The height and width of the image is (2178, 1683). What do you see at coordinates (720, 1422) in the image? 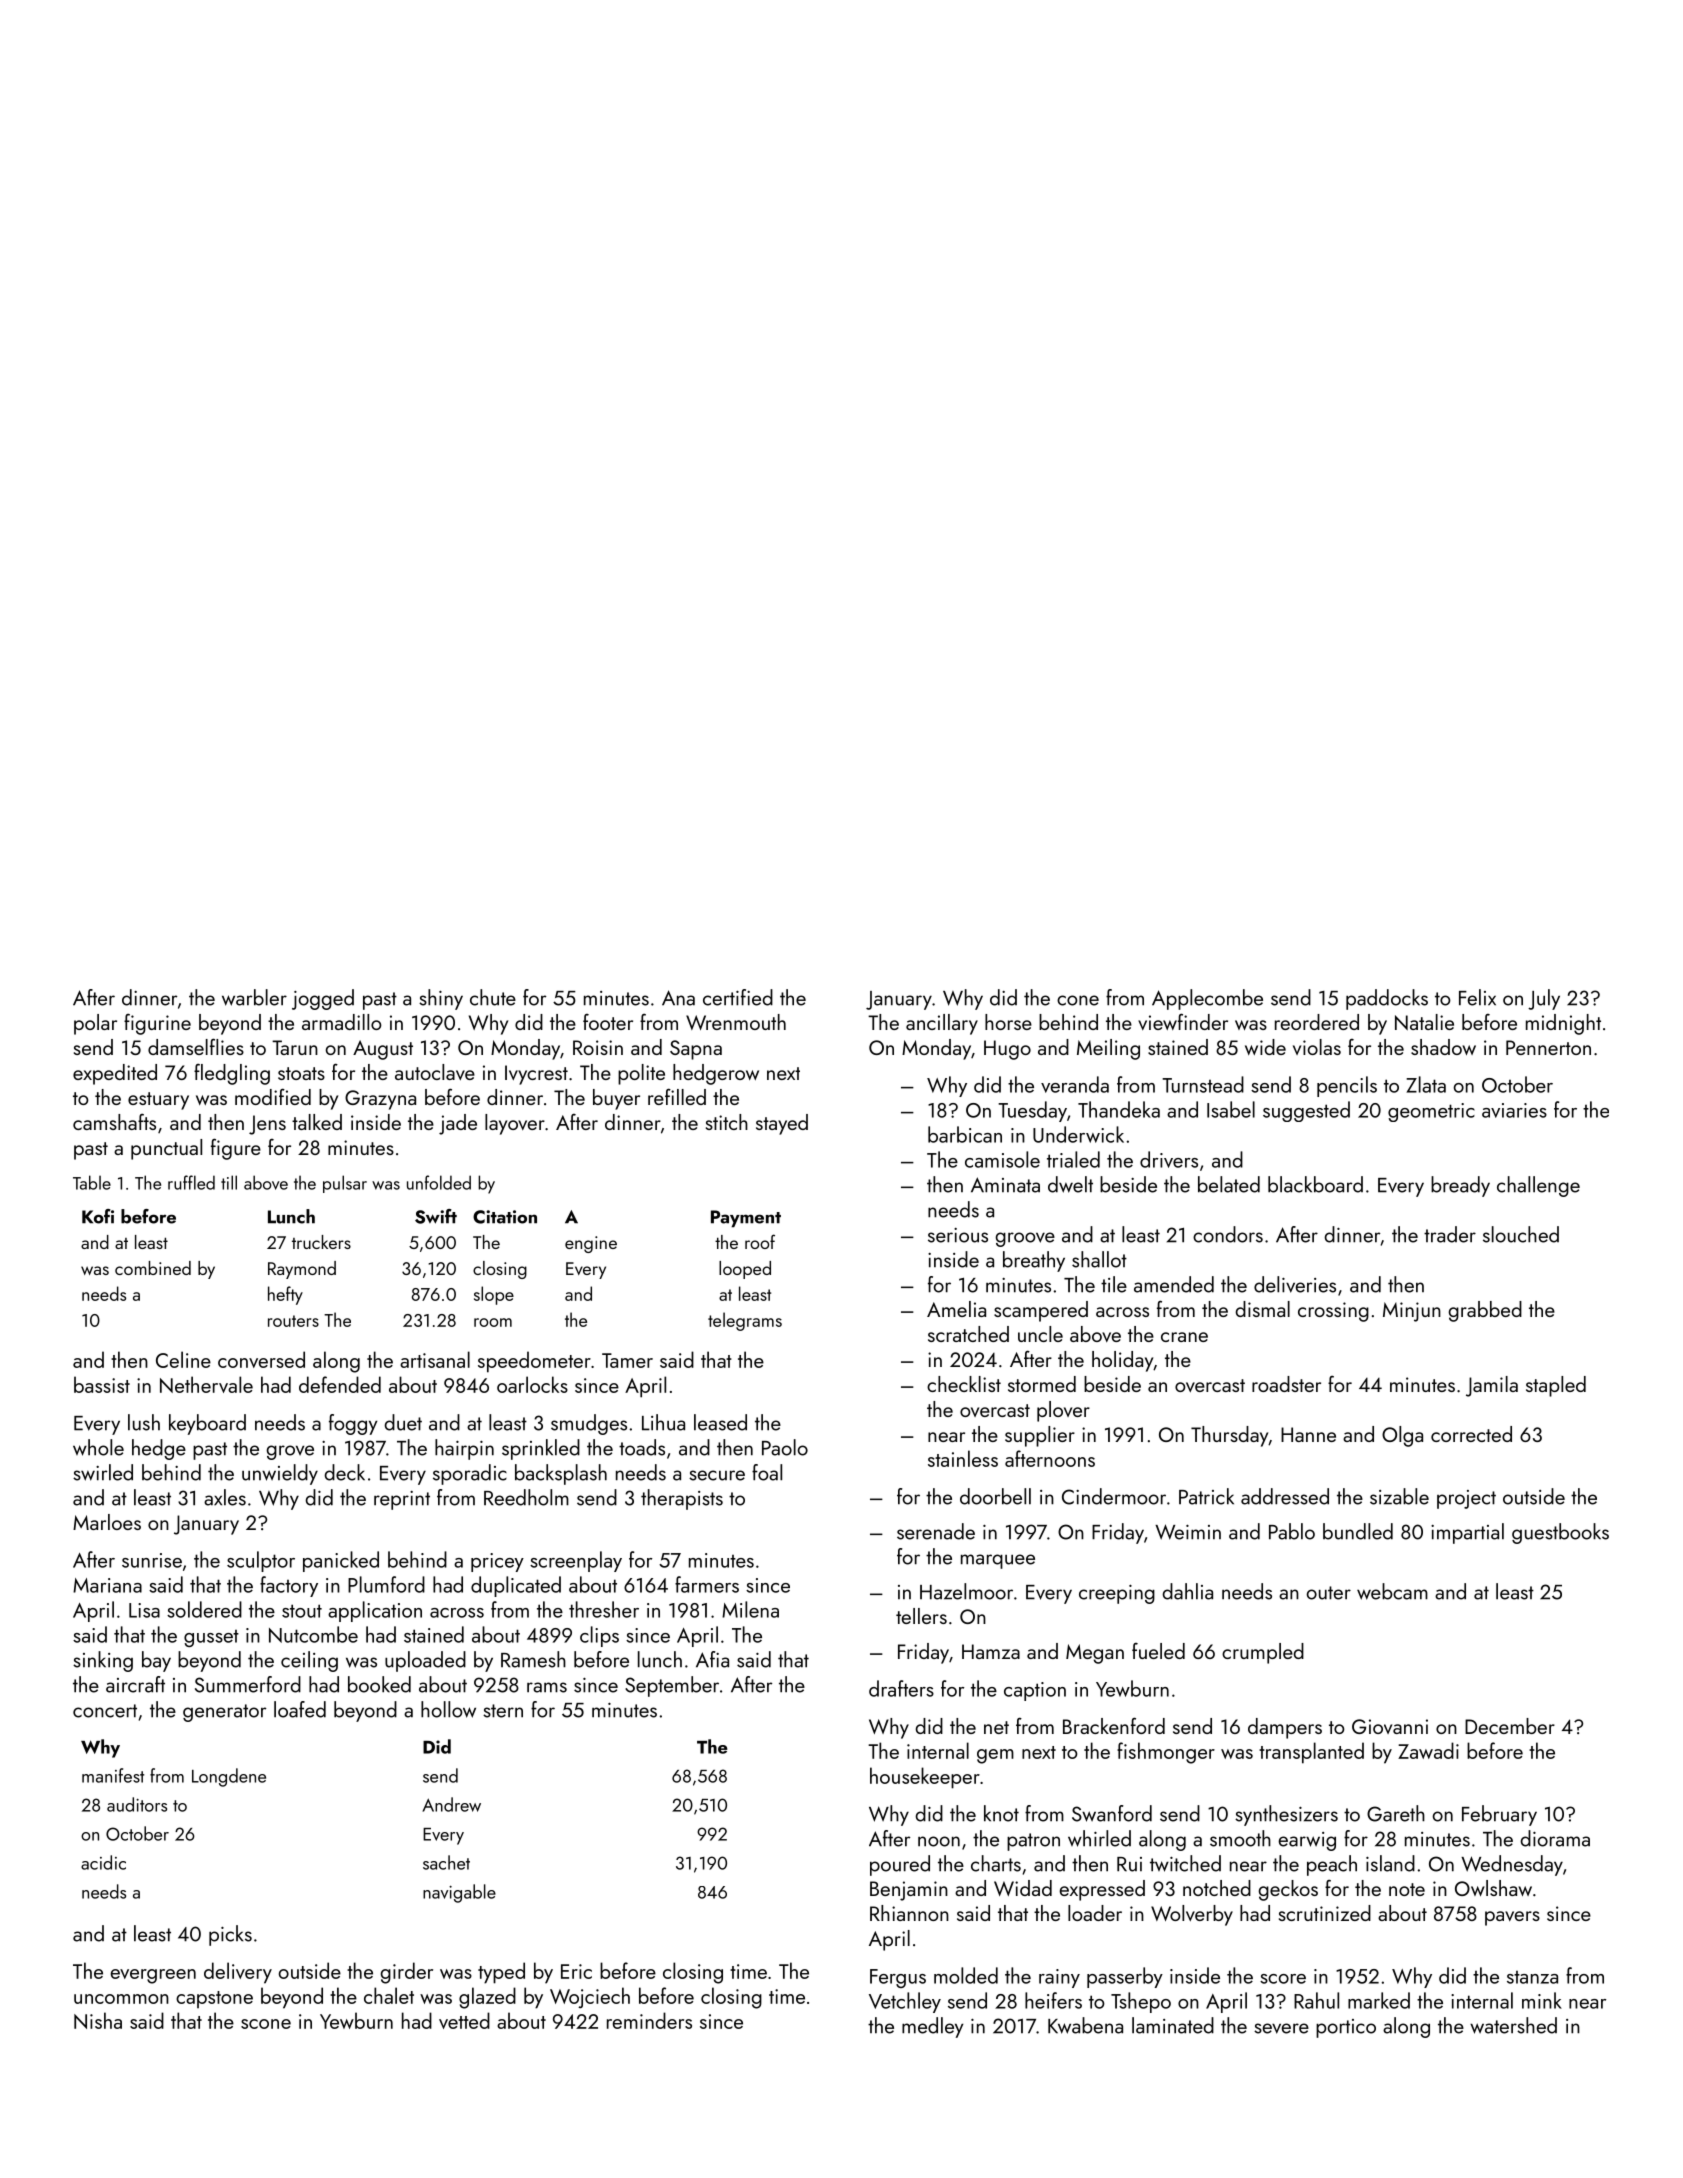
I see `leased` at bounding box center [720, 1422].
